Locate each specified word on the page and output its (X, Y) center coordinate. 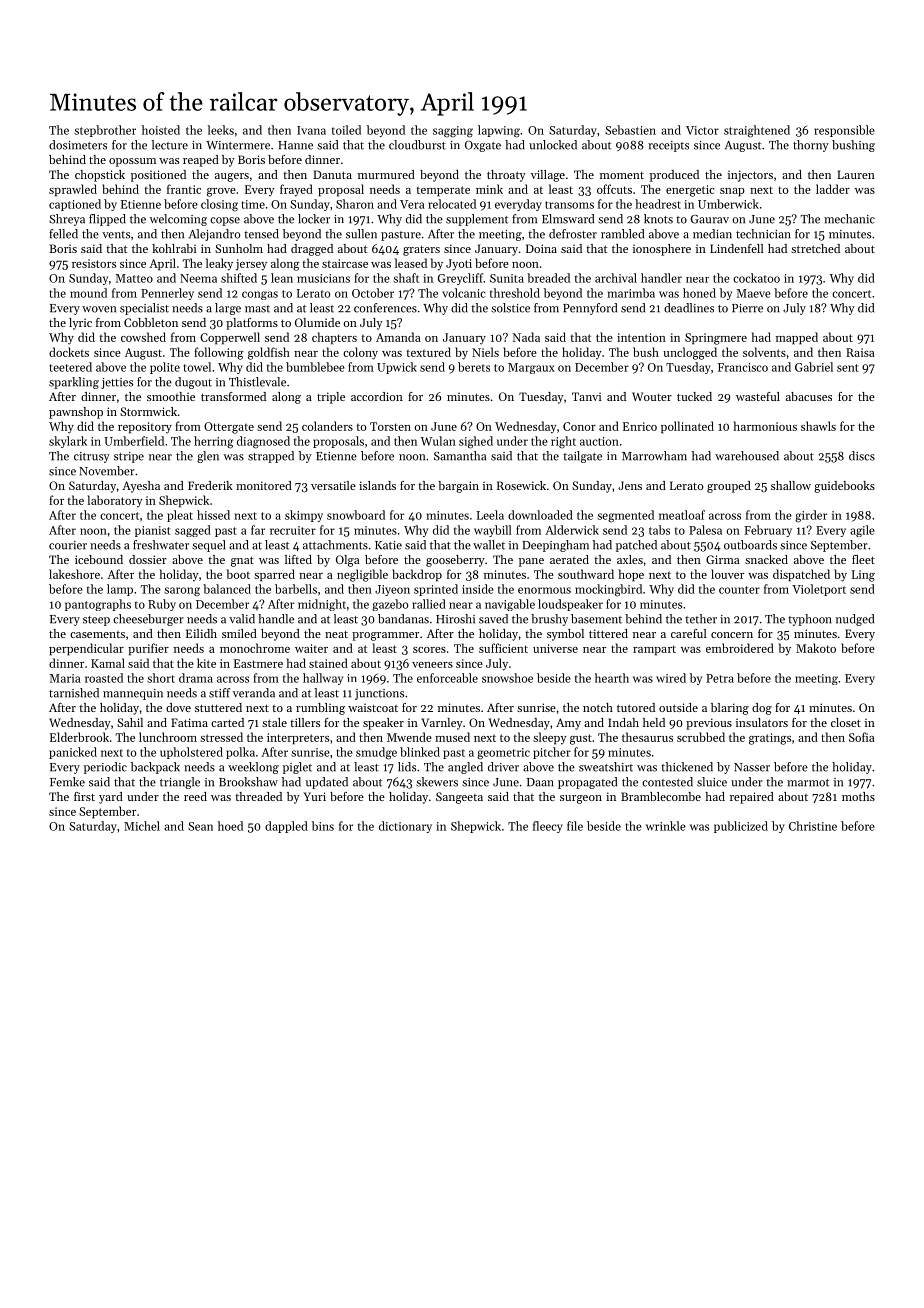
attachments (335, 545)
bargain (458, 487)
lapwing (499, 131)
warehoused (747, 456)
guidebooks (844, 487)
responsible (844, 131)
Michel (142, 826)
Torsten (390, 426)
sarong (182, 592)
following (219, 353)
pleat (180, 516)
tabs (659, 530)
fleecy (548, 827)
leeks (221, 130)
